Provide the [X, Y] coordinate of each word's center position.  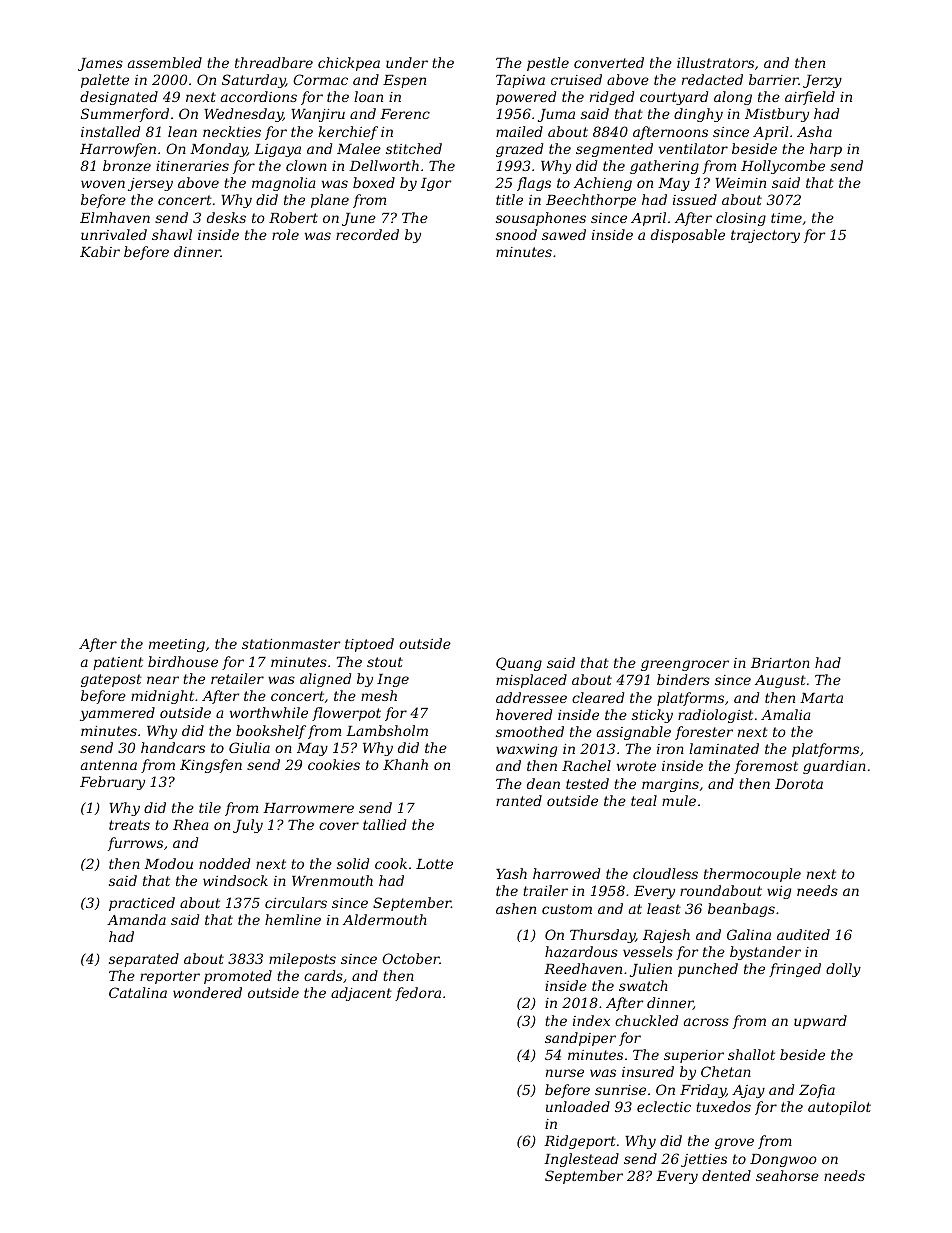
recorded [367, 234]
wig [779, 892]
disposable [688, 236]
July [248, 826]
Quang [519, 664]
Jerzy [822, 81]
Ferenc [405, 114]
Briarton [780, 663]
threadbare [274, 62]
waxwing [526, 750]
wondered [207, 992]
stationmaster [291, 644]
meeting [177, 645]
